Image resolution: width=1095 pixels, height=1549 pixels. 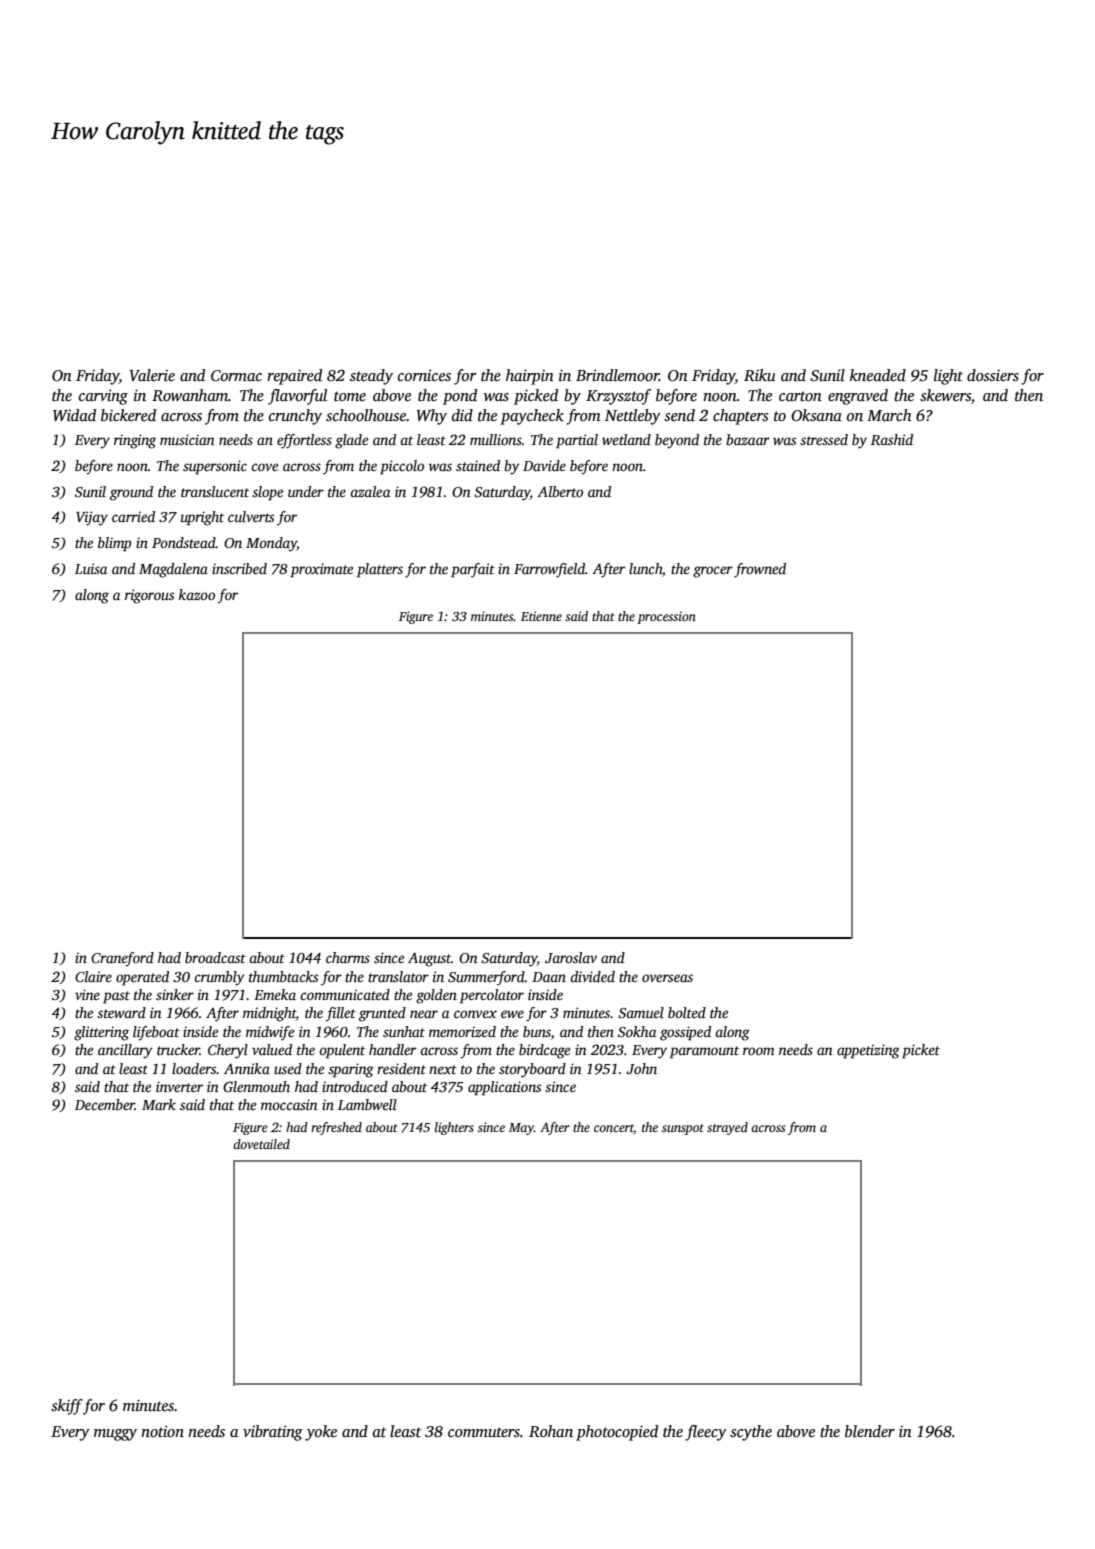 What do you see at coordinates (261, 1144) in the page?
I see `dovetailed` at bounding box center [261, 1144].
